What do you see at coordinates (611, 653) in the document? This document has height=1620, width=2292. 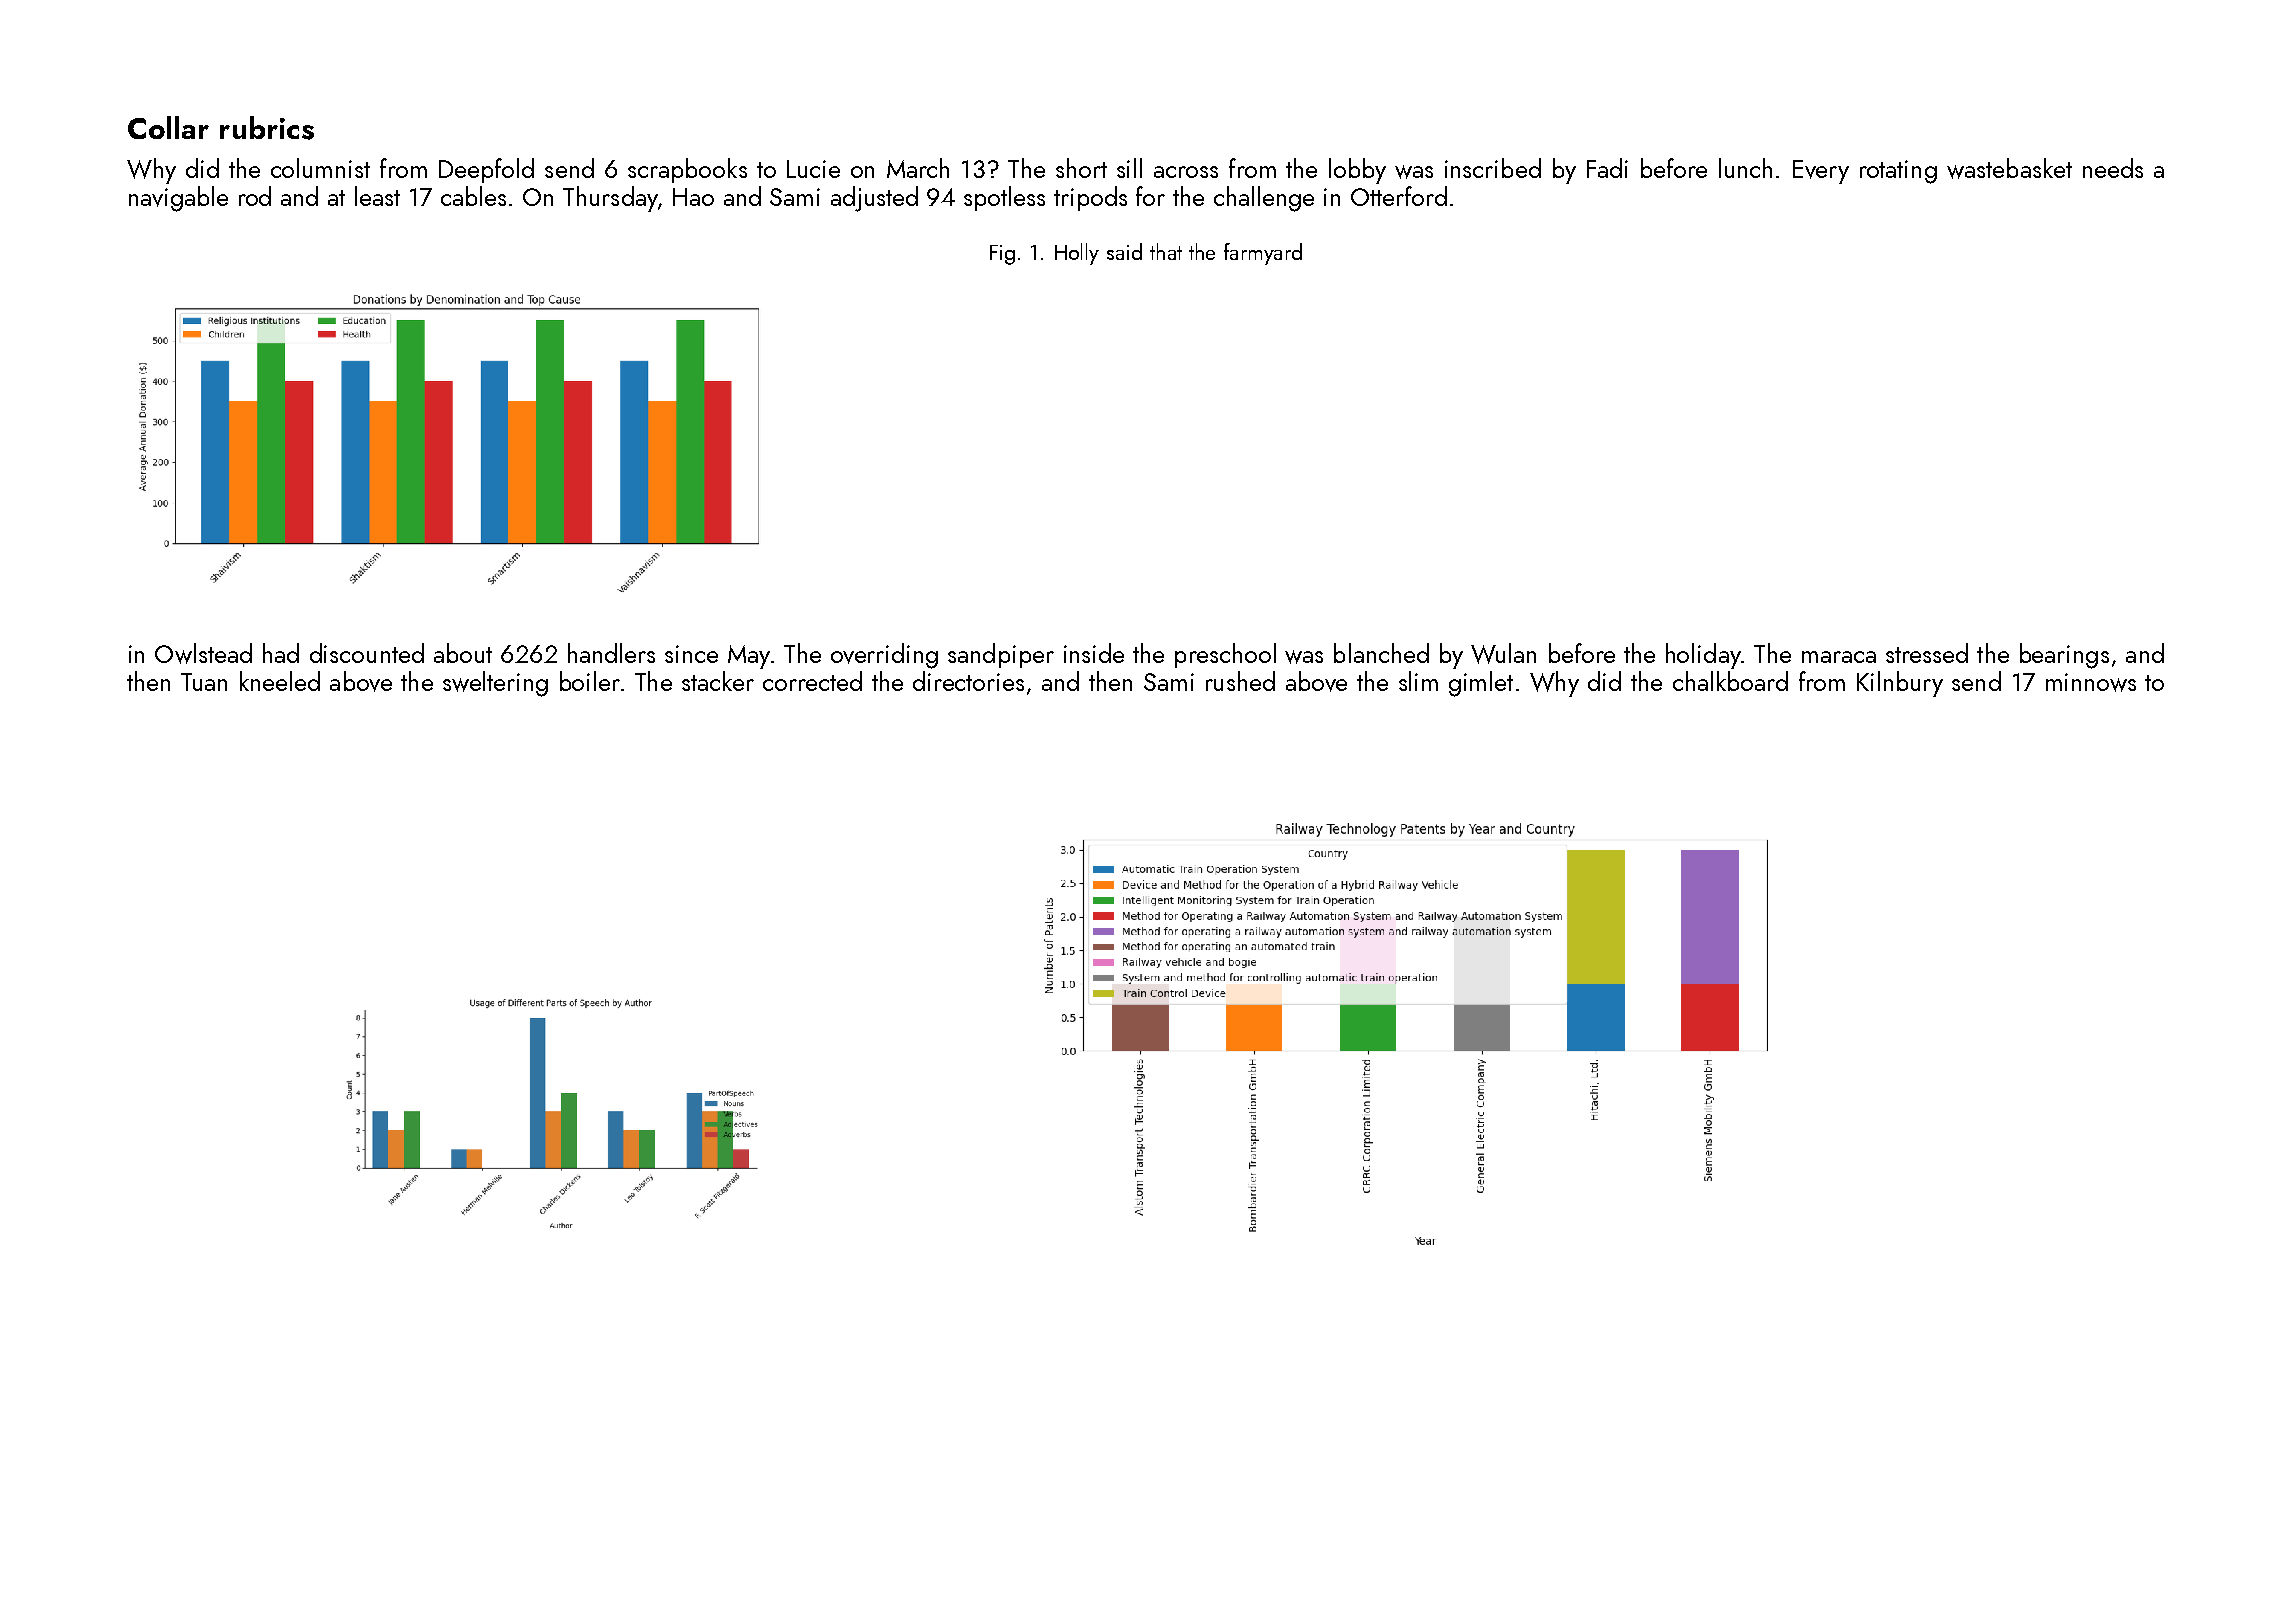 I see `handlers` at bounding box center [611, 653].
